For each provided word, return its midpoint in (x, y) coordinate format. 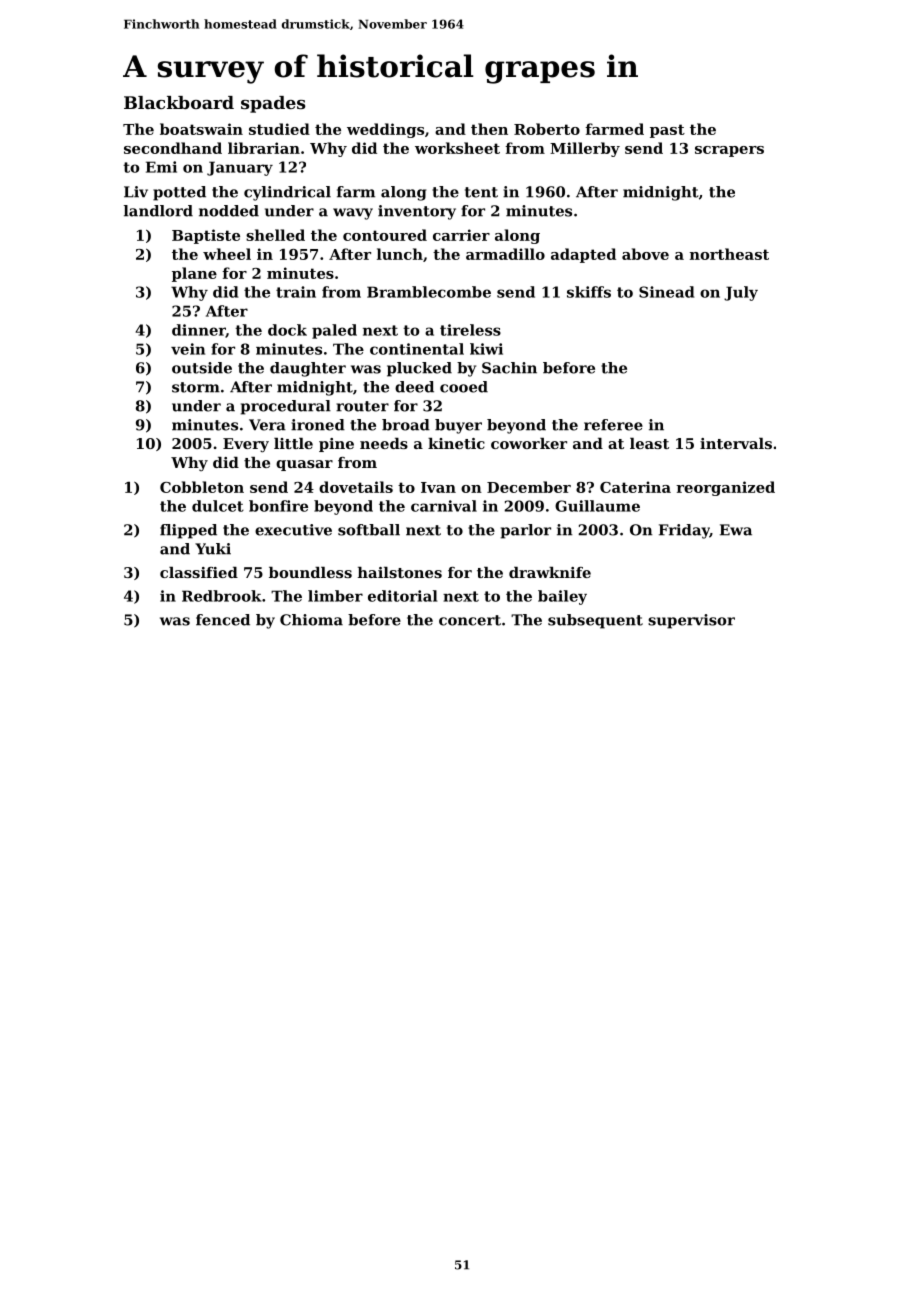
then (489, 129)
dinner (199, 331)
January (240, 168)
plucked (419, 369)
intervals (736, 443)
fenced (223, 620)
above (645, 254)
